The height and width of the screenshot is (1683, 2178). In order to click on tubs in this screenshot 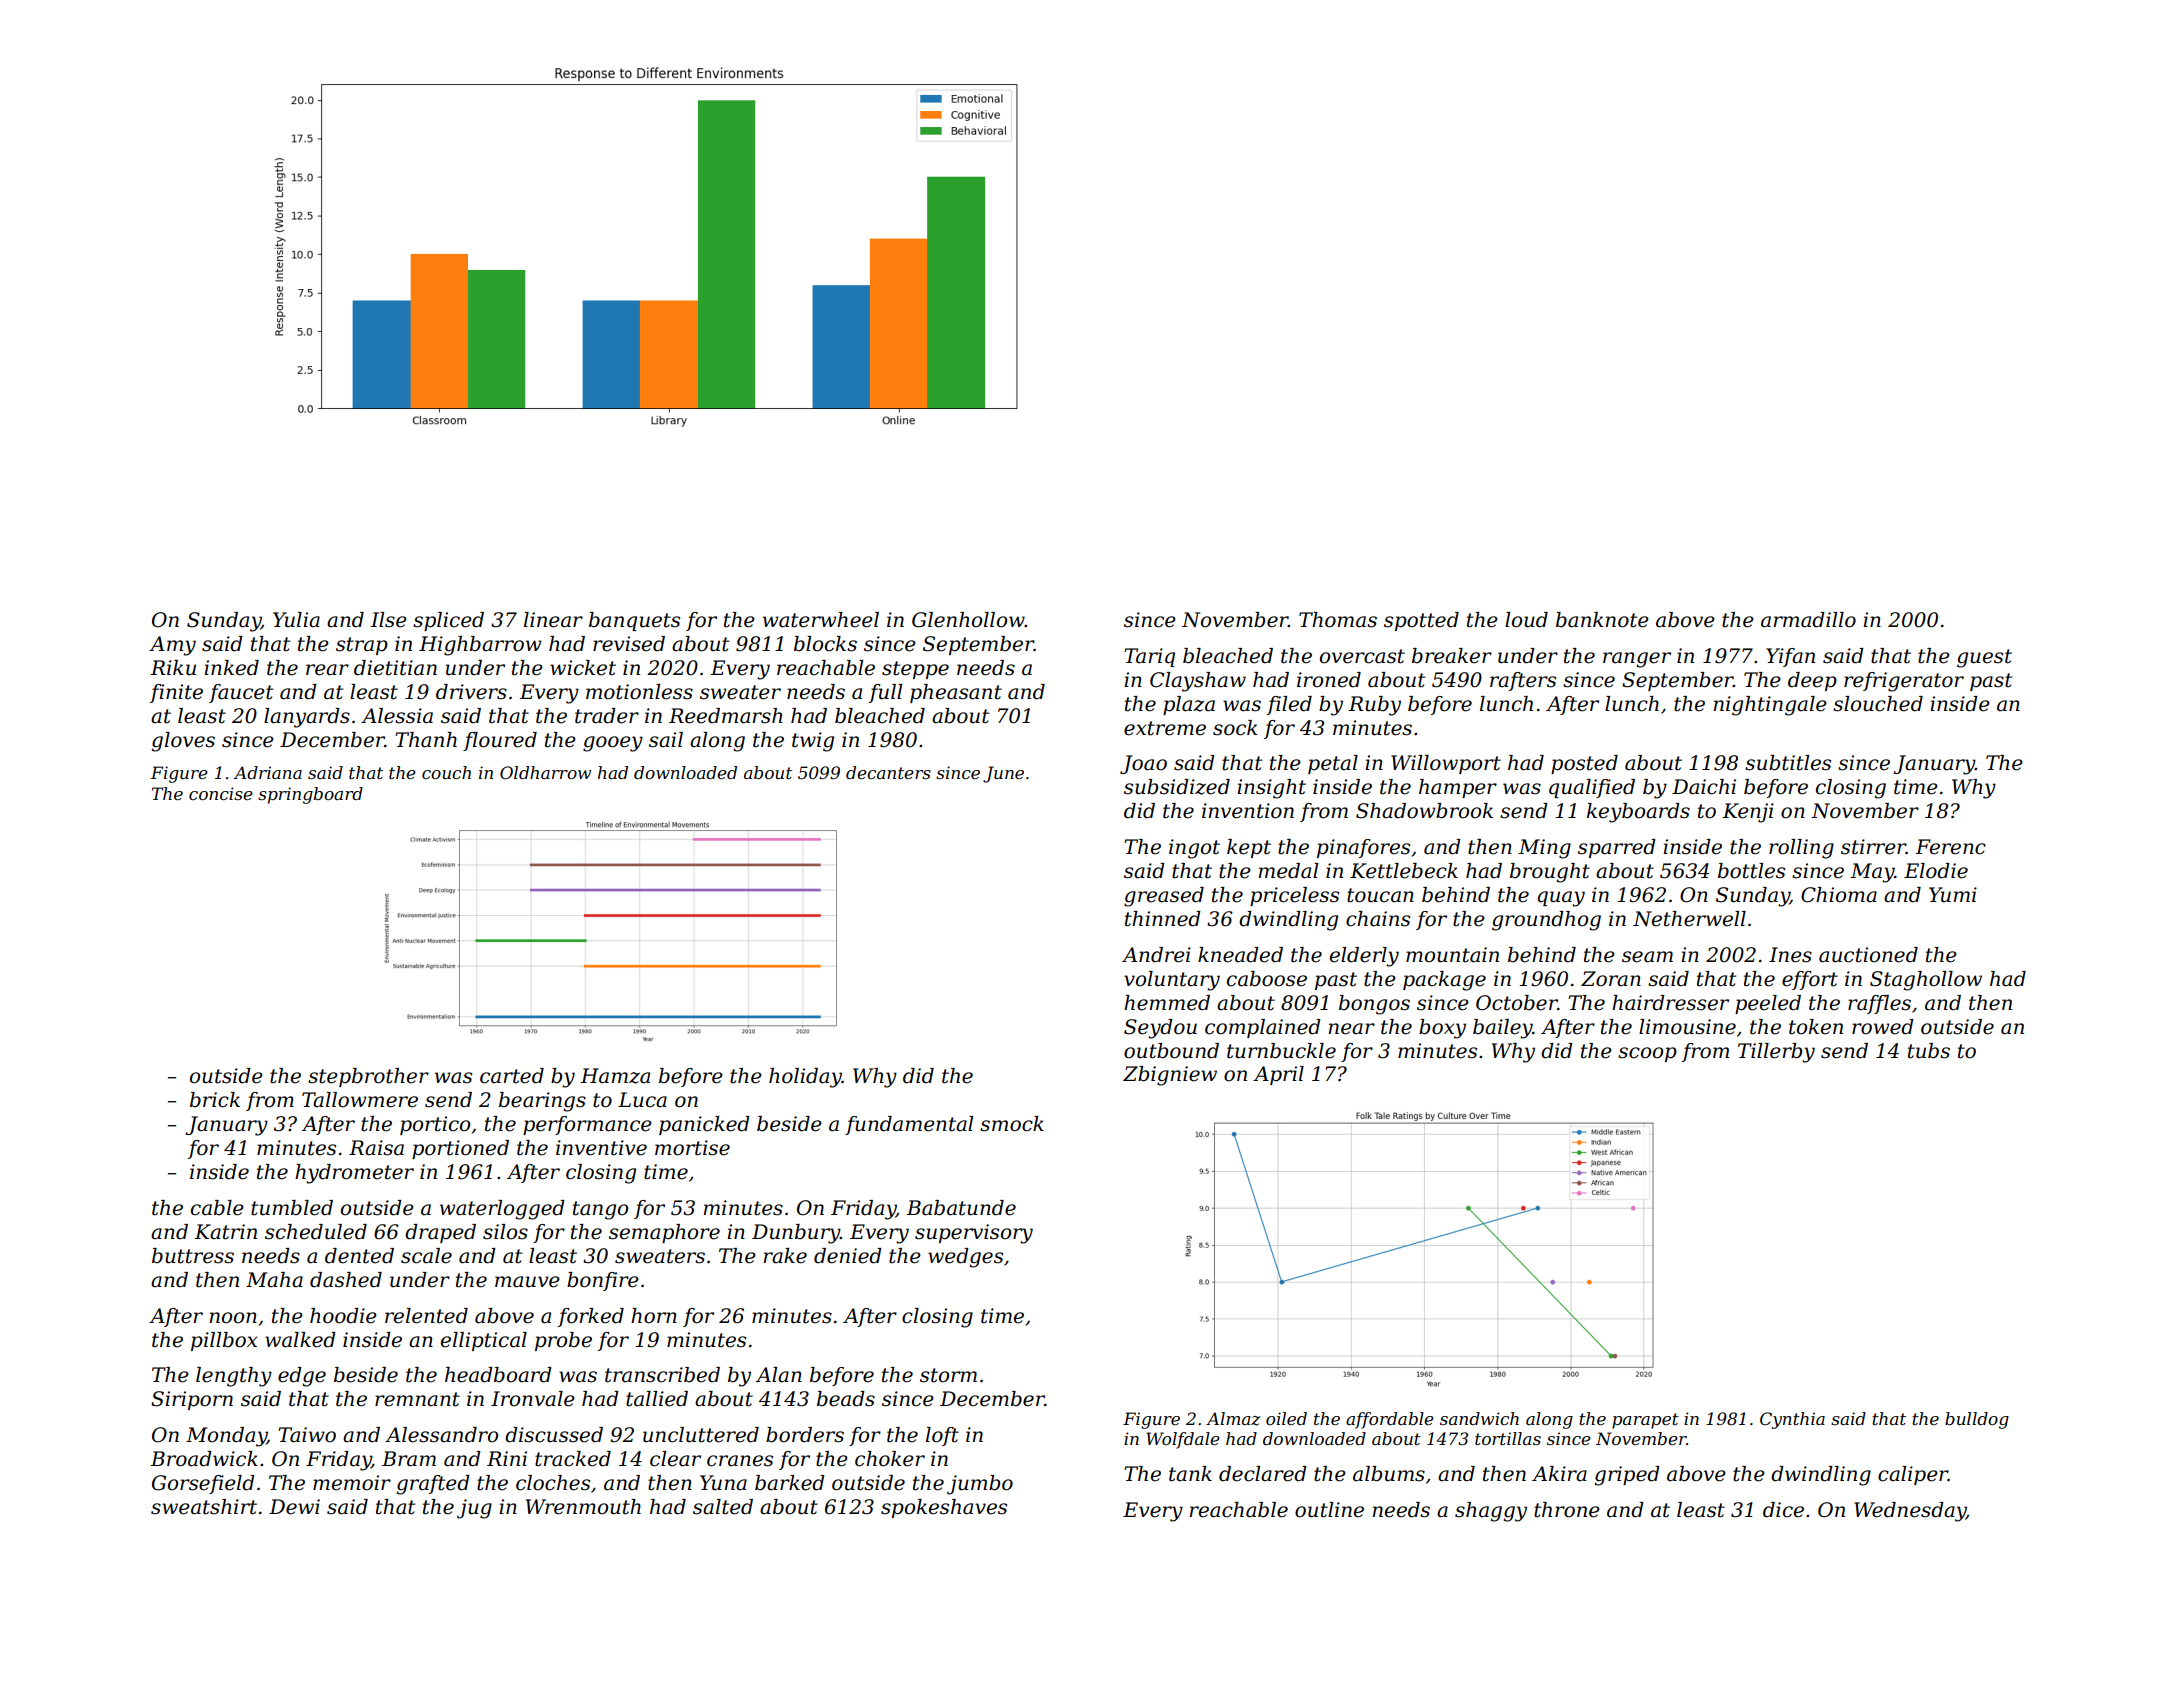, I will do `click(1929, 1051)`.
